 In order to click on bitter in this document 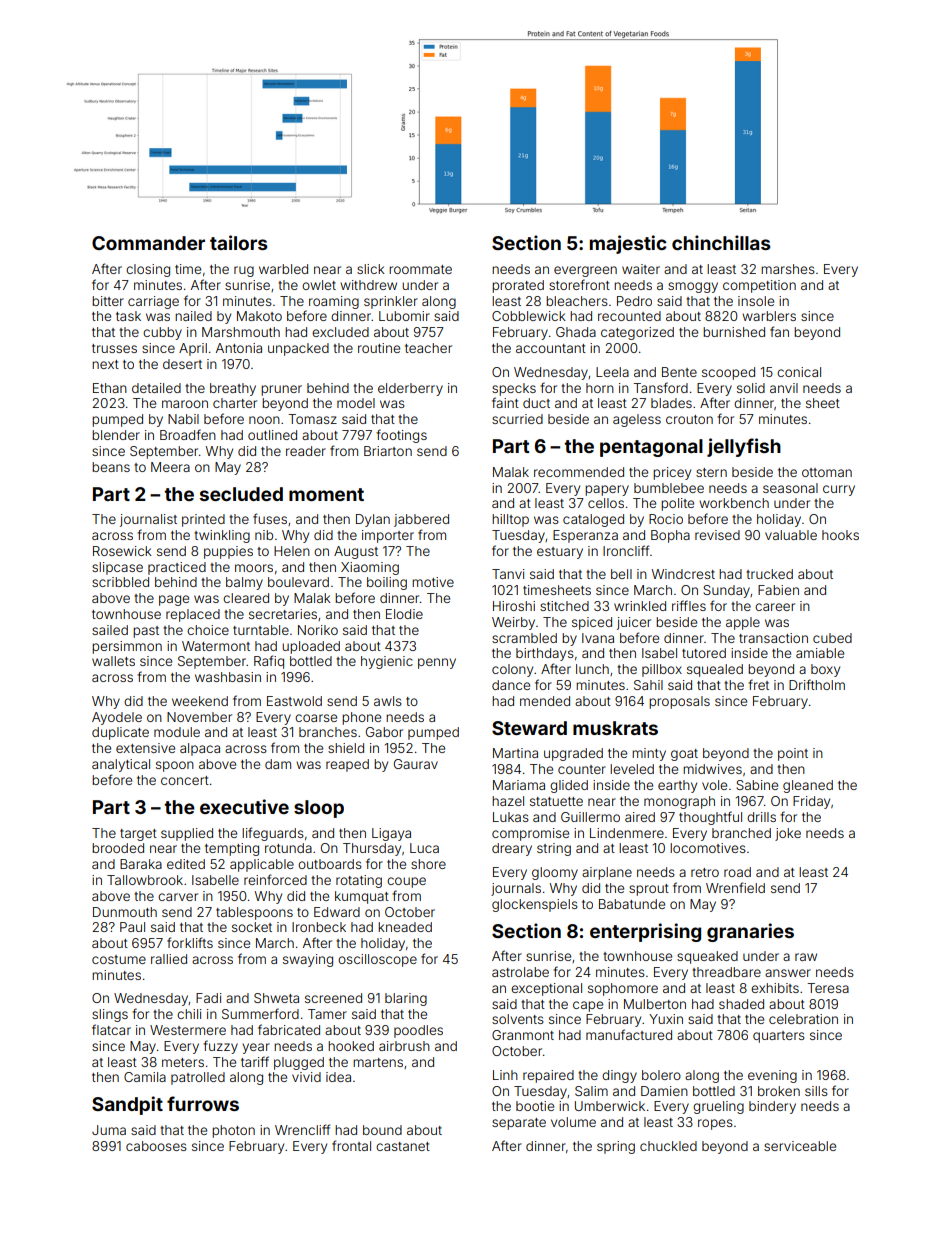, I will do `click(108, 301)`.
